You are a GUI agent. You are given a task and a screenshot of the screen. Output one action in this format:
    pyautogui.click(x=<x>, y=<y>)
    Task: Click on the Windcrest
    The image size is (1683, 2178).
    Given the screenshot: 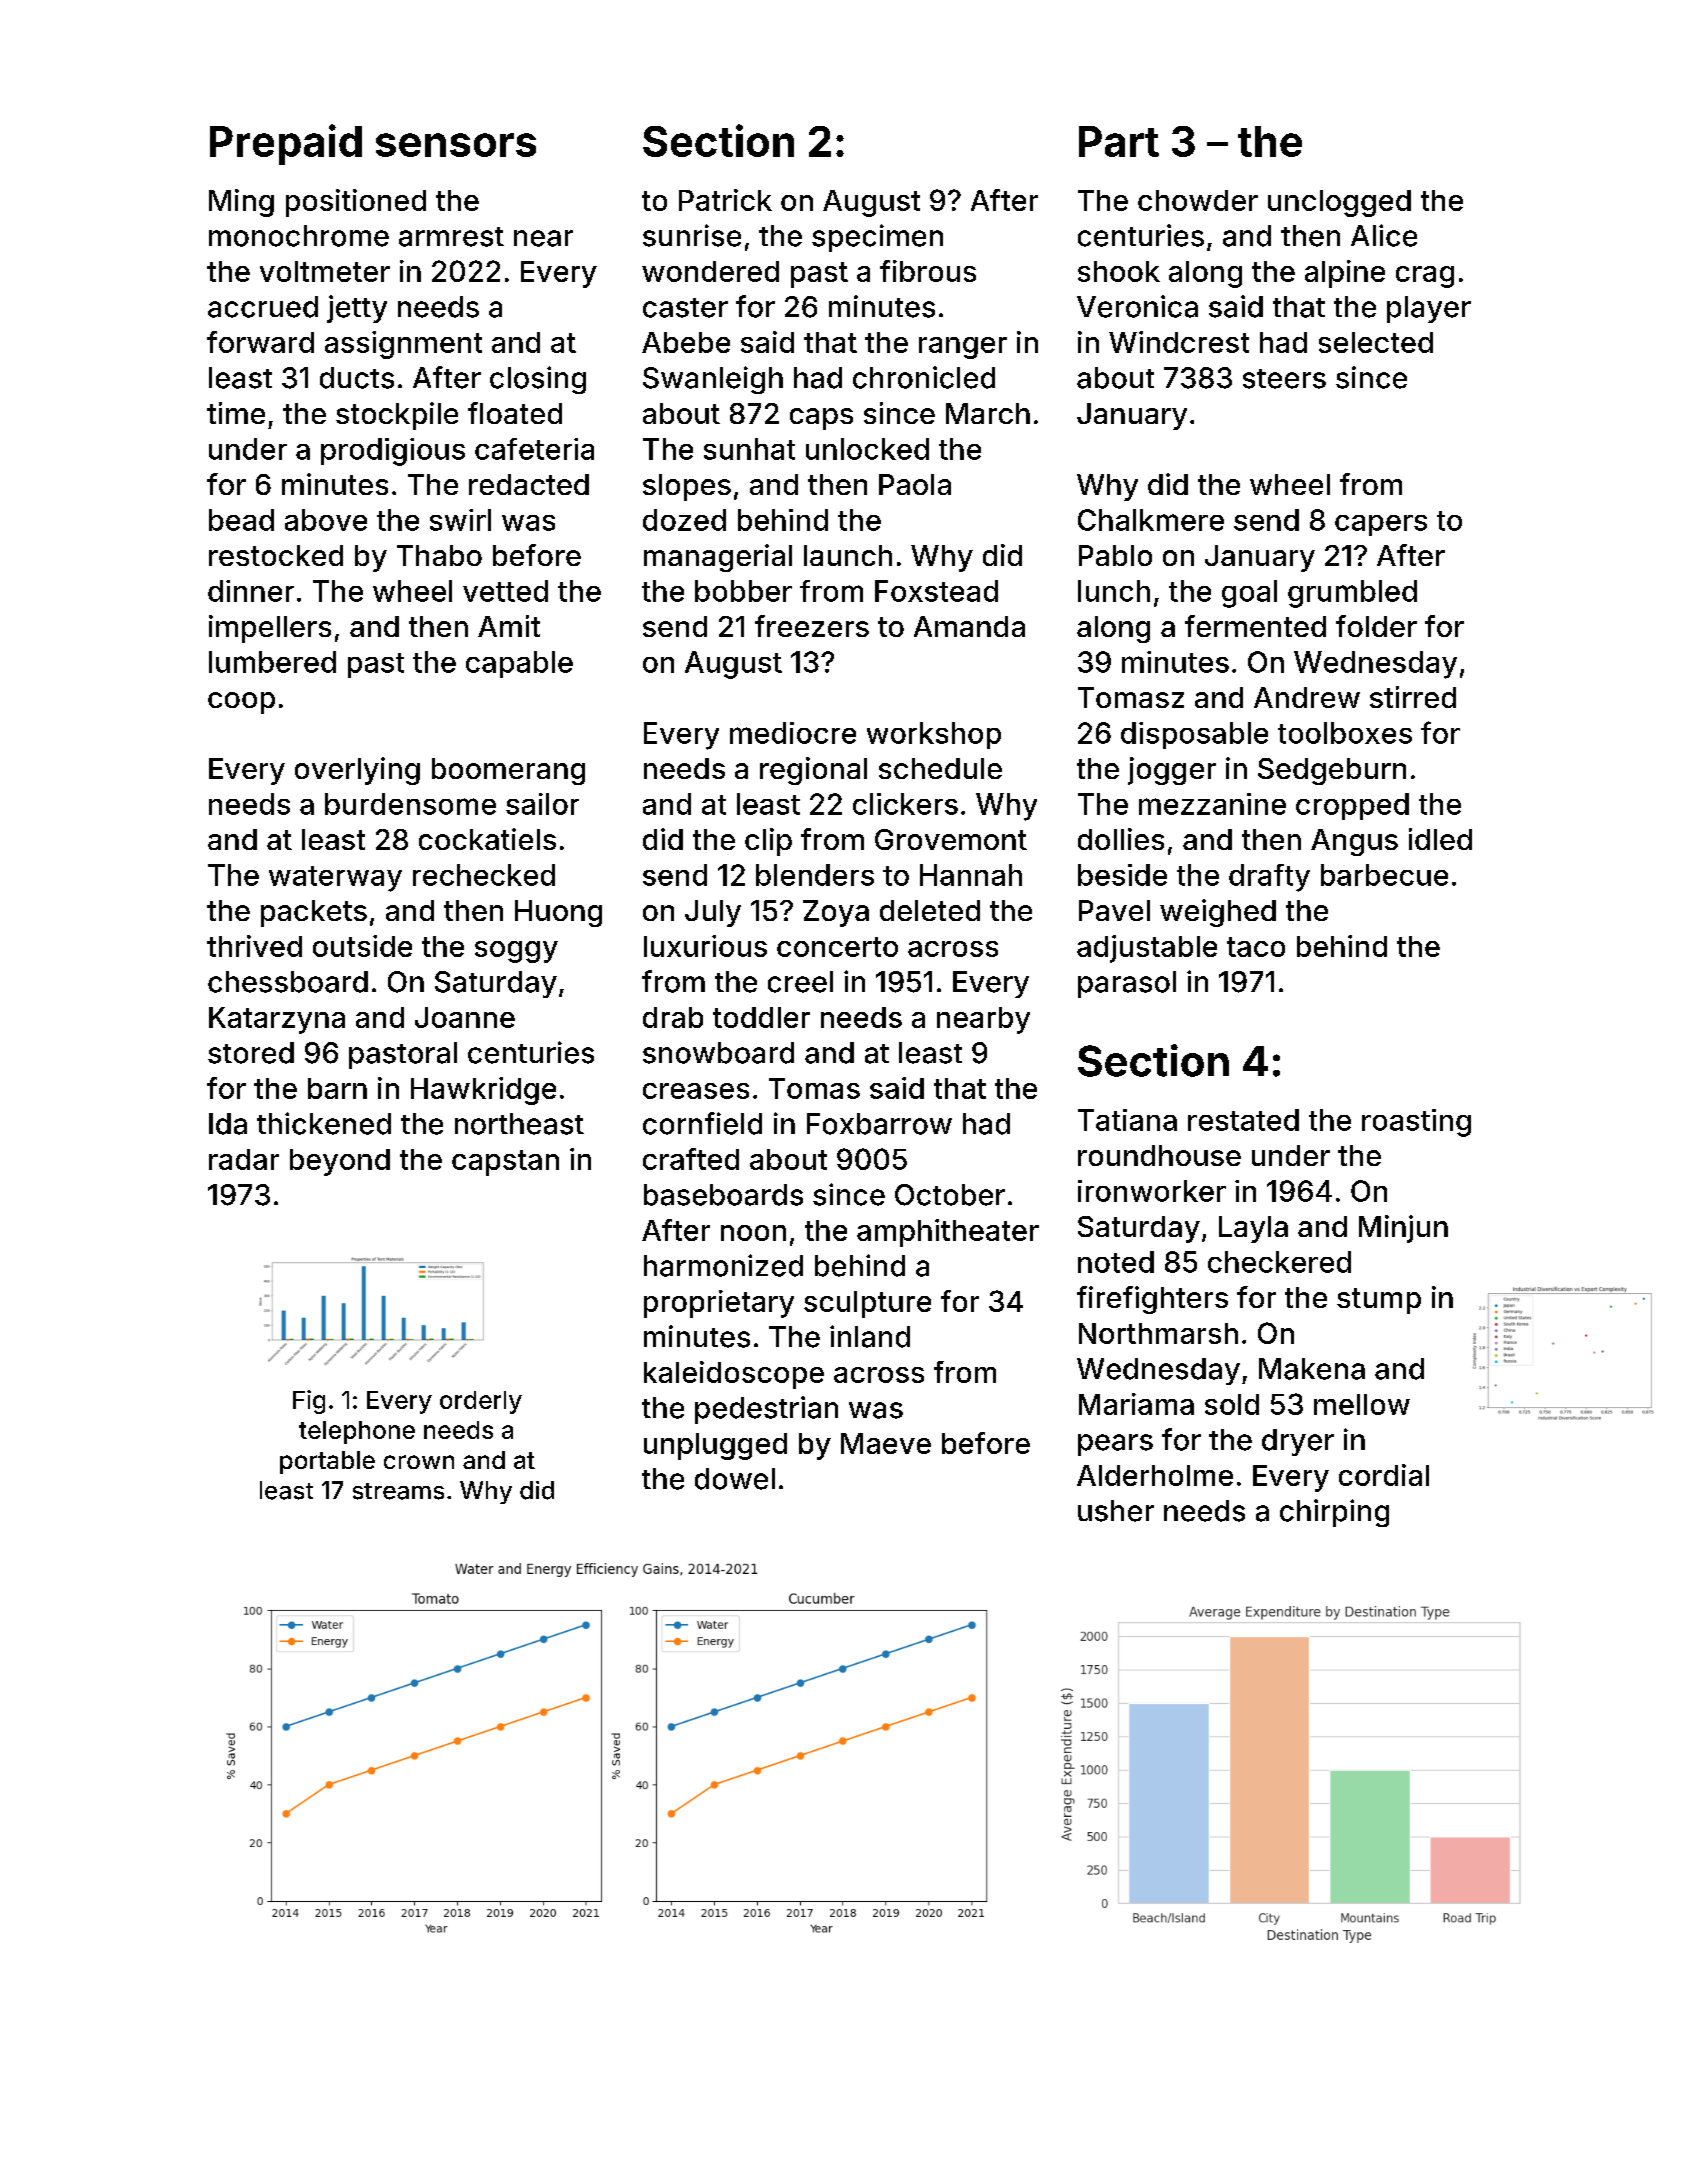 What is the action you would take?
    pyautogui.click(x=1179, y=342)
